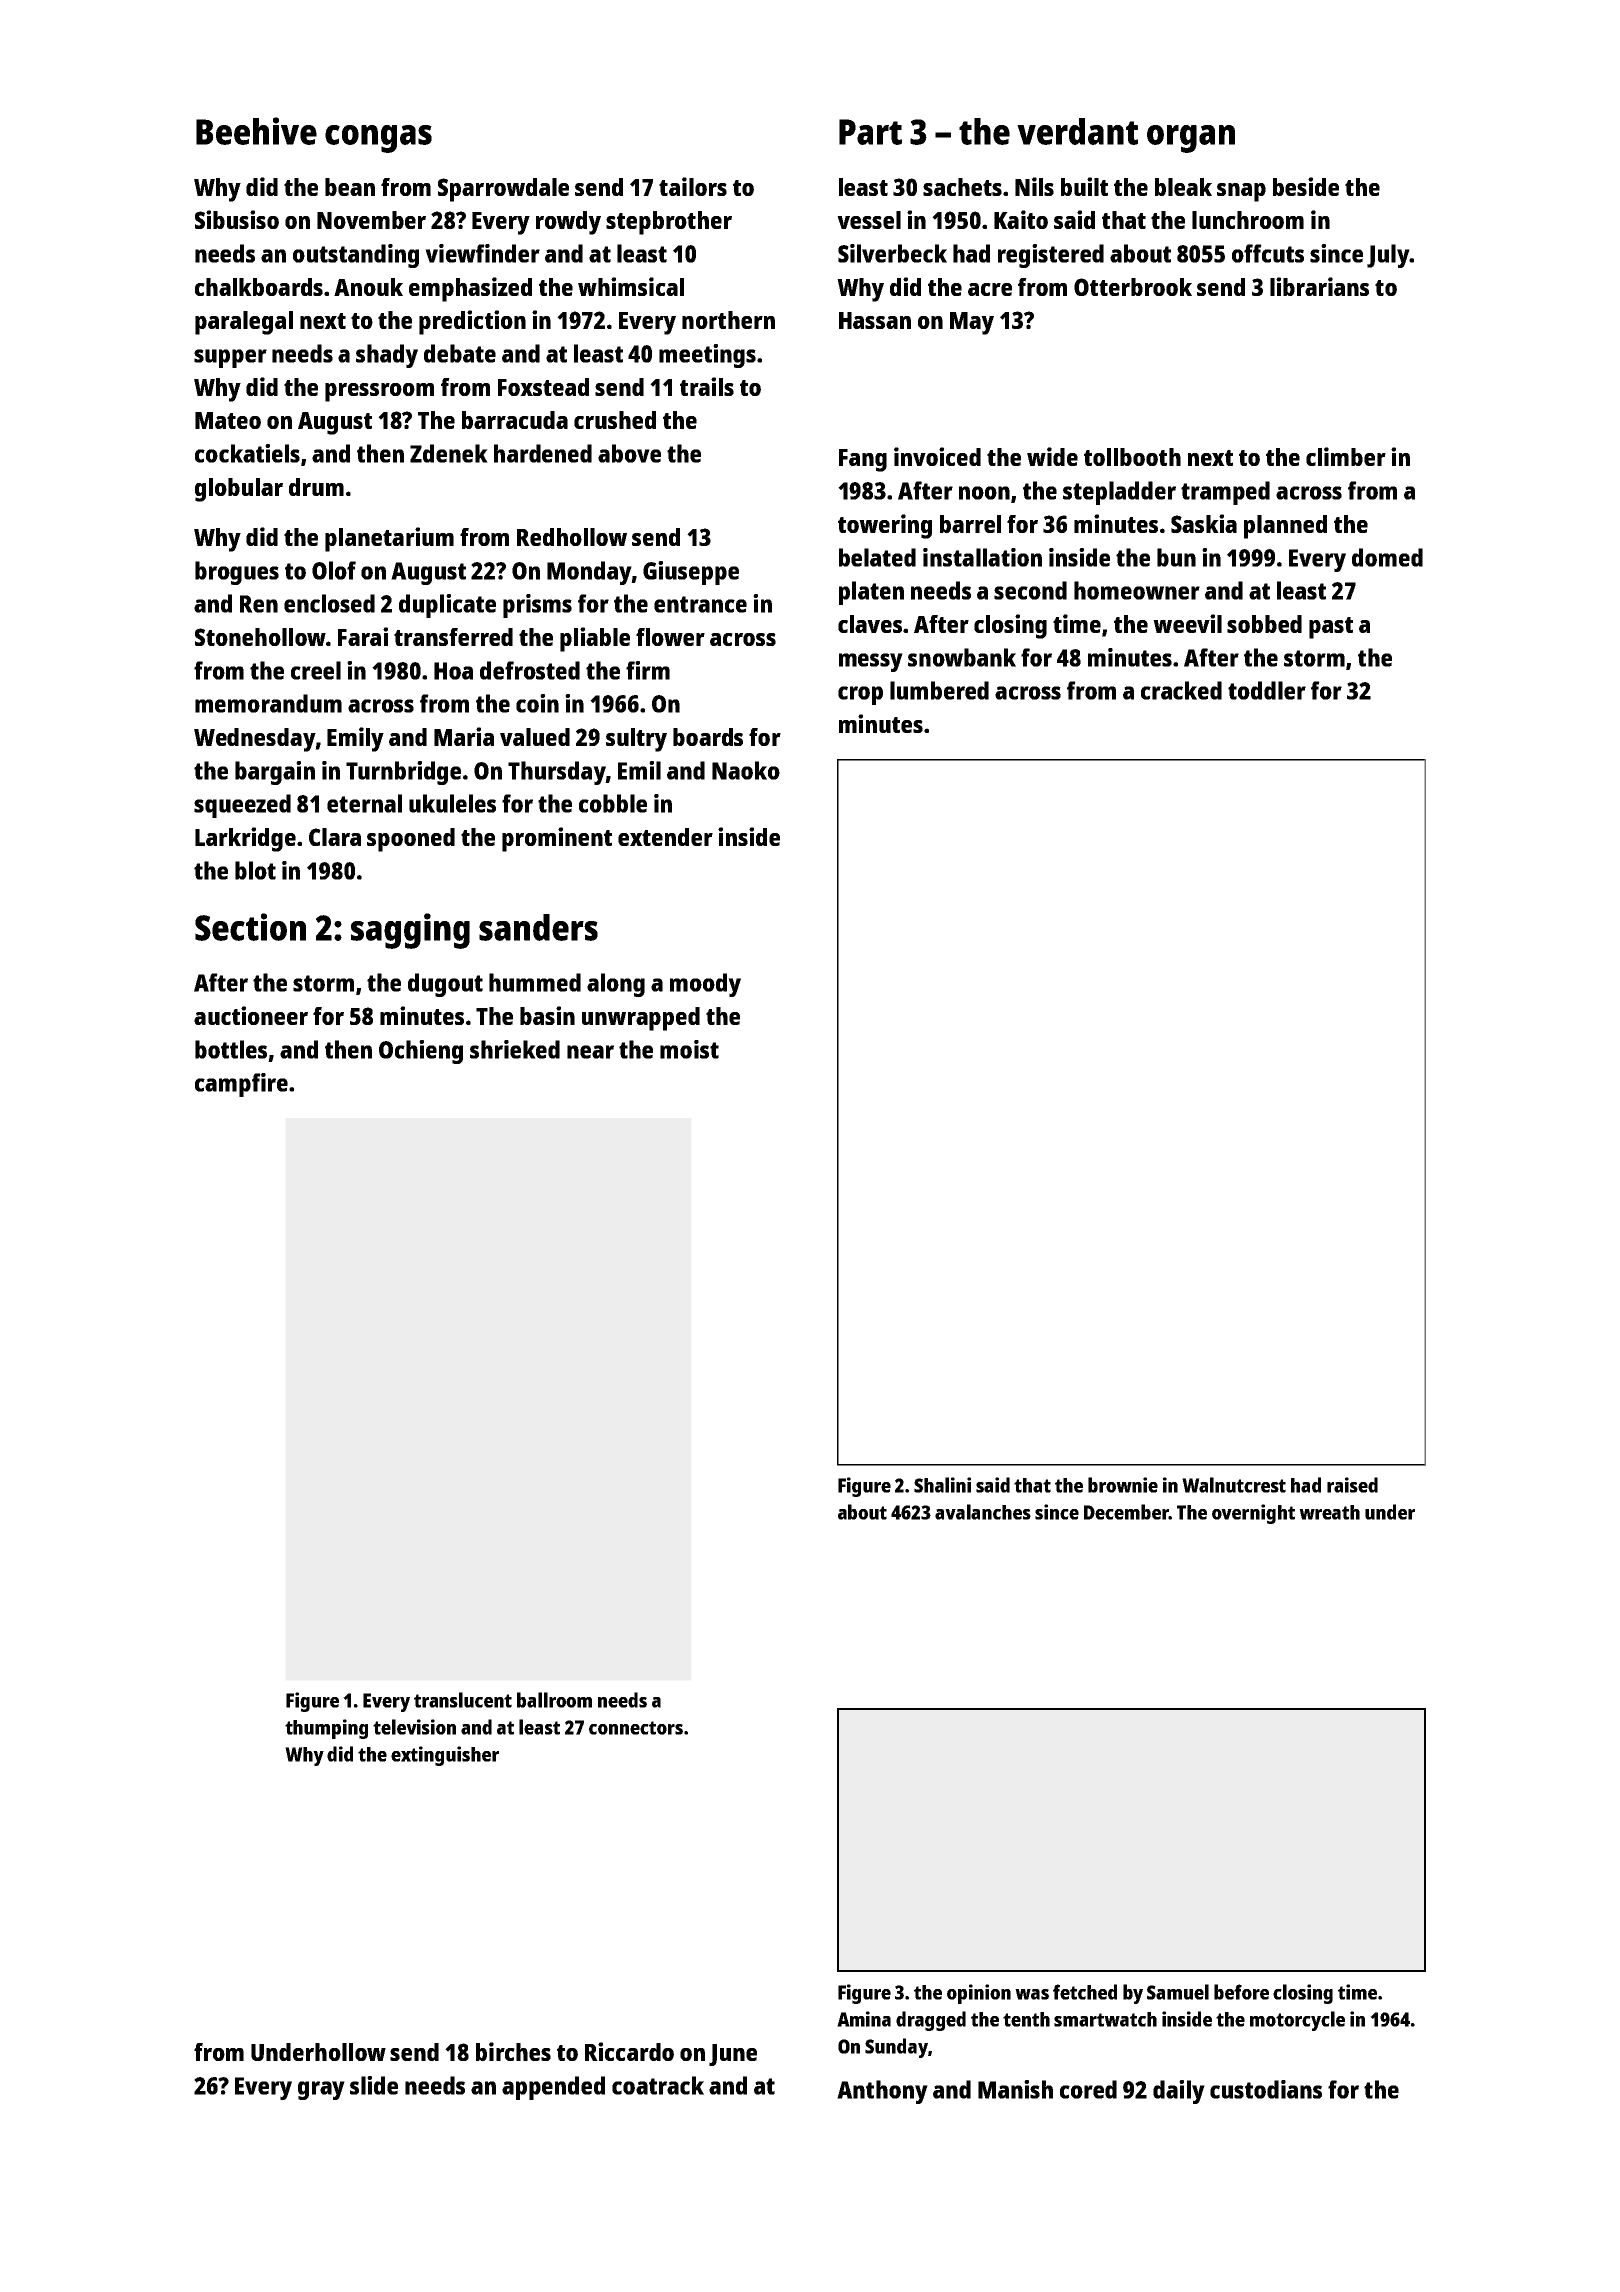 The height and width of the screenshot is (2292, 1620). I want to click on along, so click(616, 985).
